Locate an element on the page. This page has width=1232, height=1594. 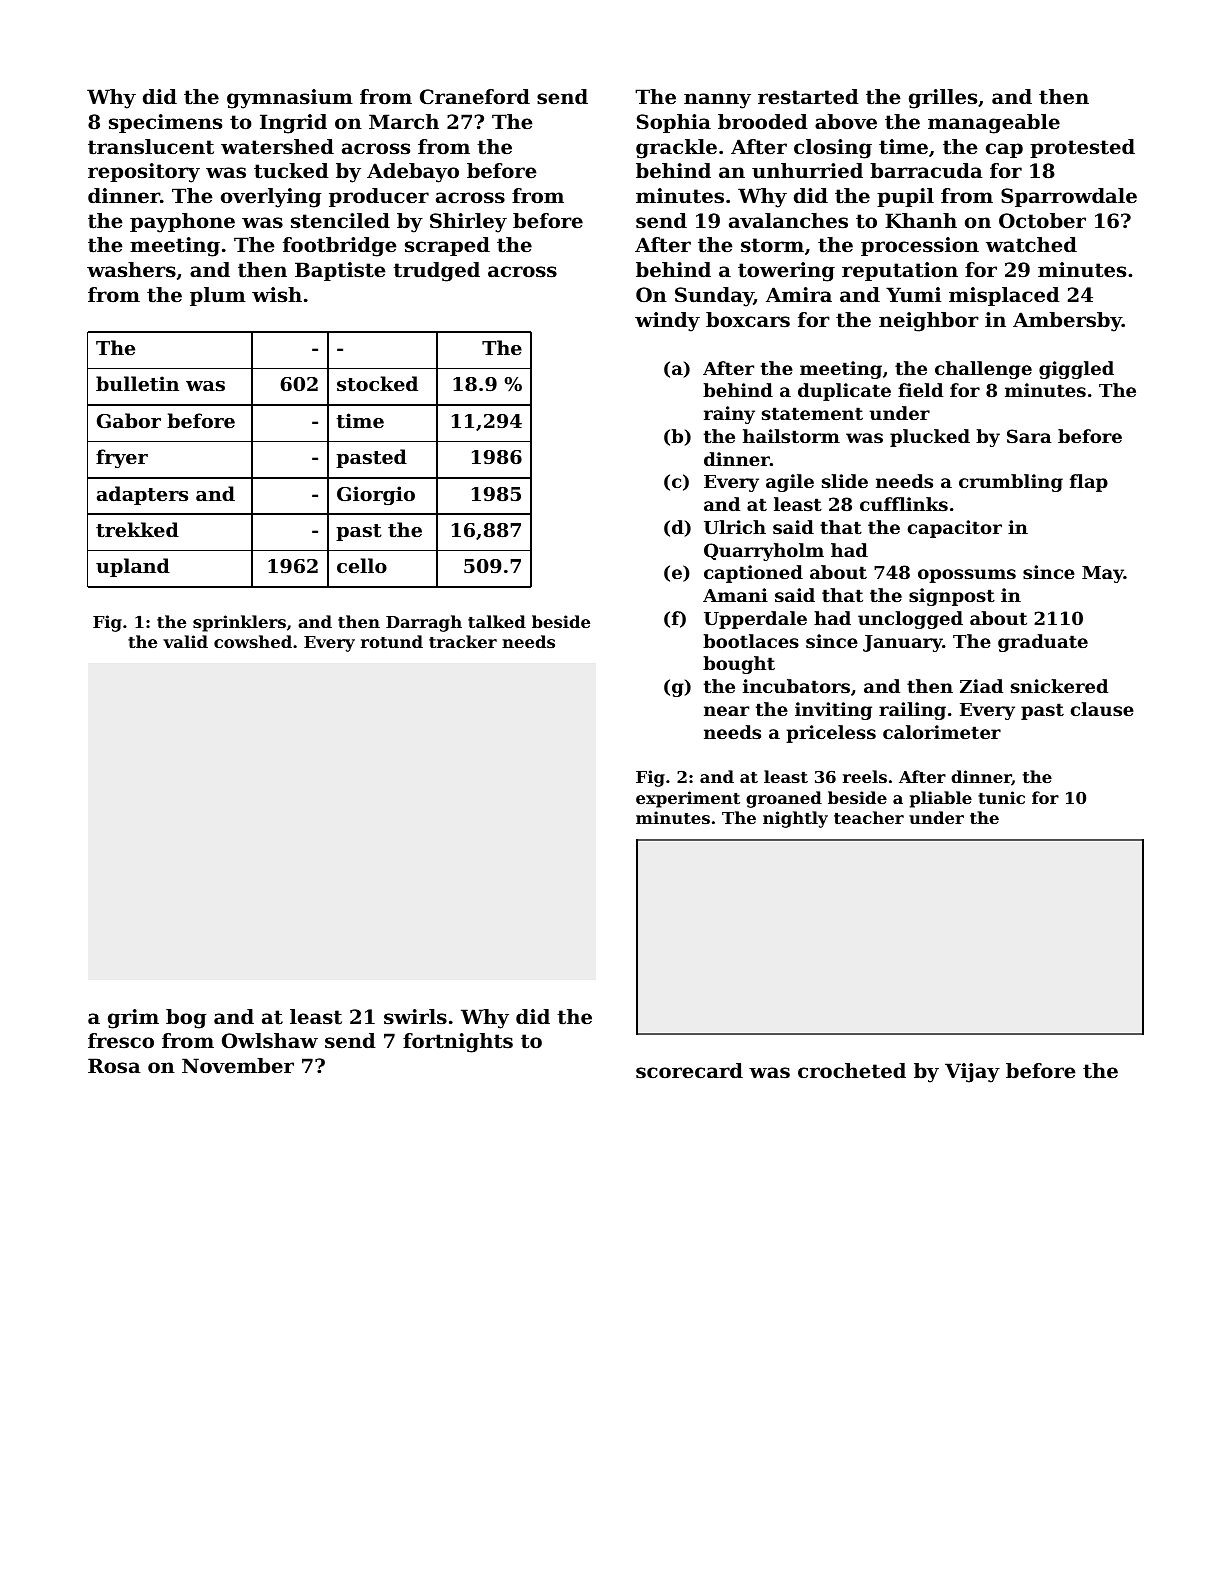
Sparrowdale is located at coordinates (1069, 197).
